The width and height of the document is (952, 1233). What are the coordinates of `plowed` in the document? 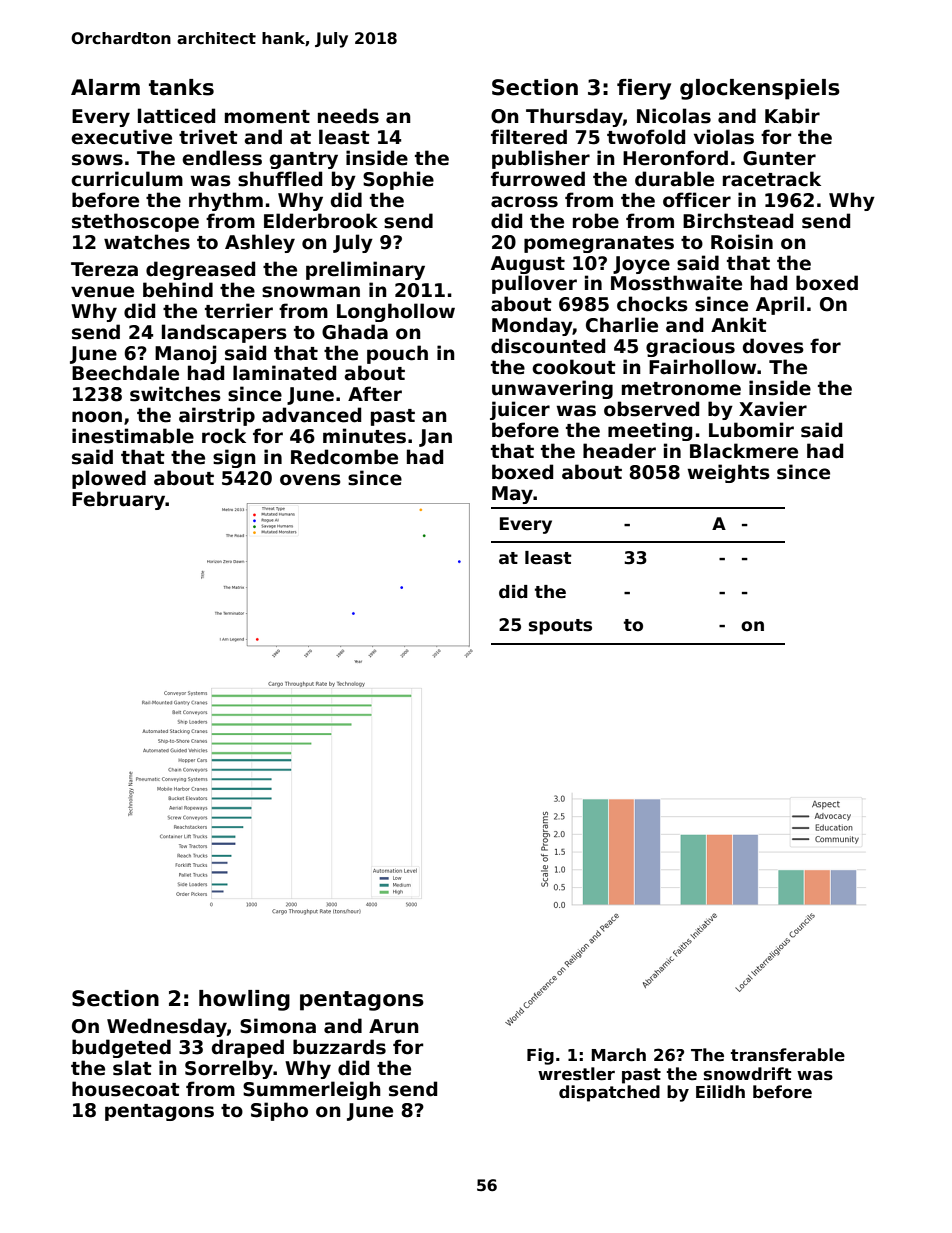 It's located at (109, 479).
